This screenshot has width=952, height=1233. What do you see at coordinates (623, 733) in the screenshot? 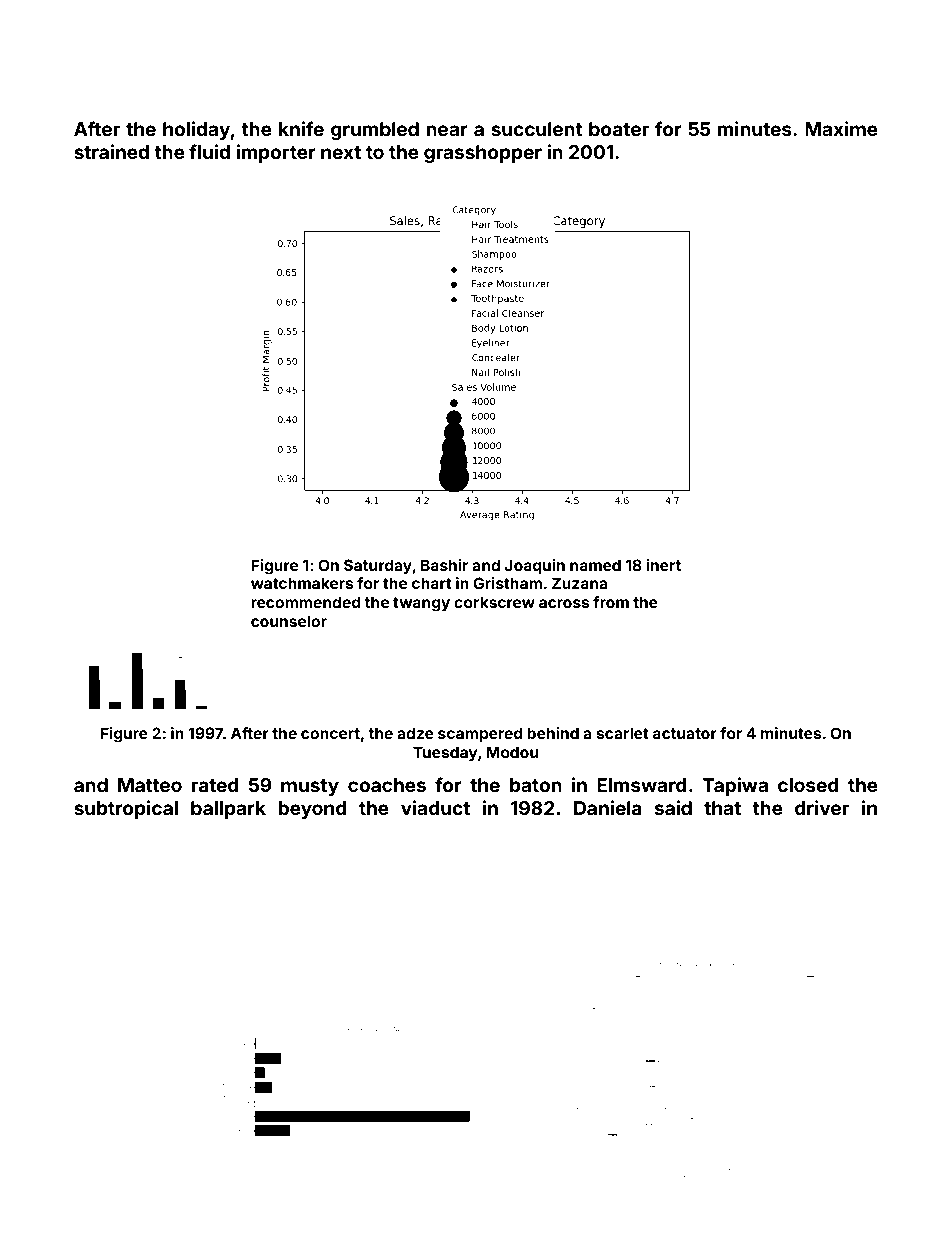
I see `scarlet` at bounding box center [623, 733].
